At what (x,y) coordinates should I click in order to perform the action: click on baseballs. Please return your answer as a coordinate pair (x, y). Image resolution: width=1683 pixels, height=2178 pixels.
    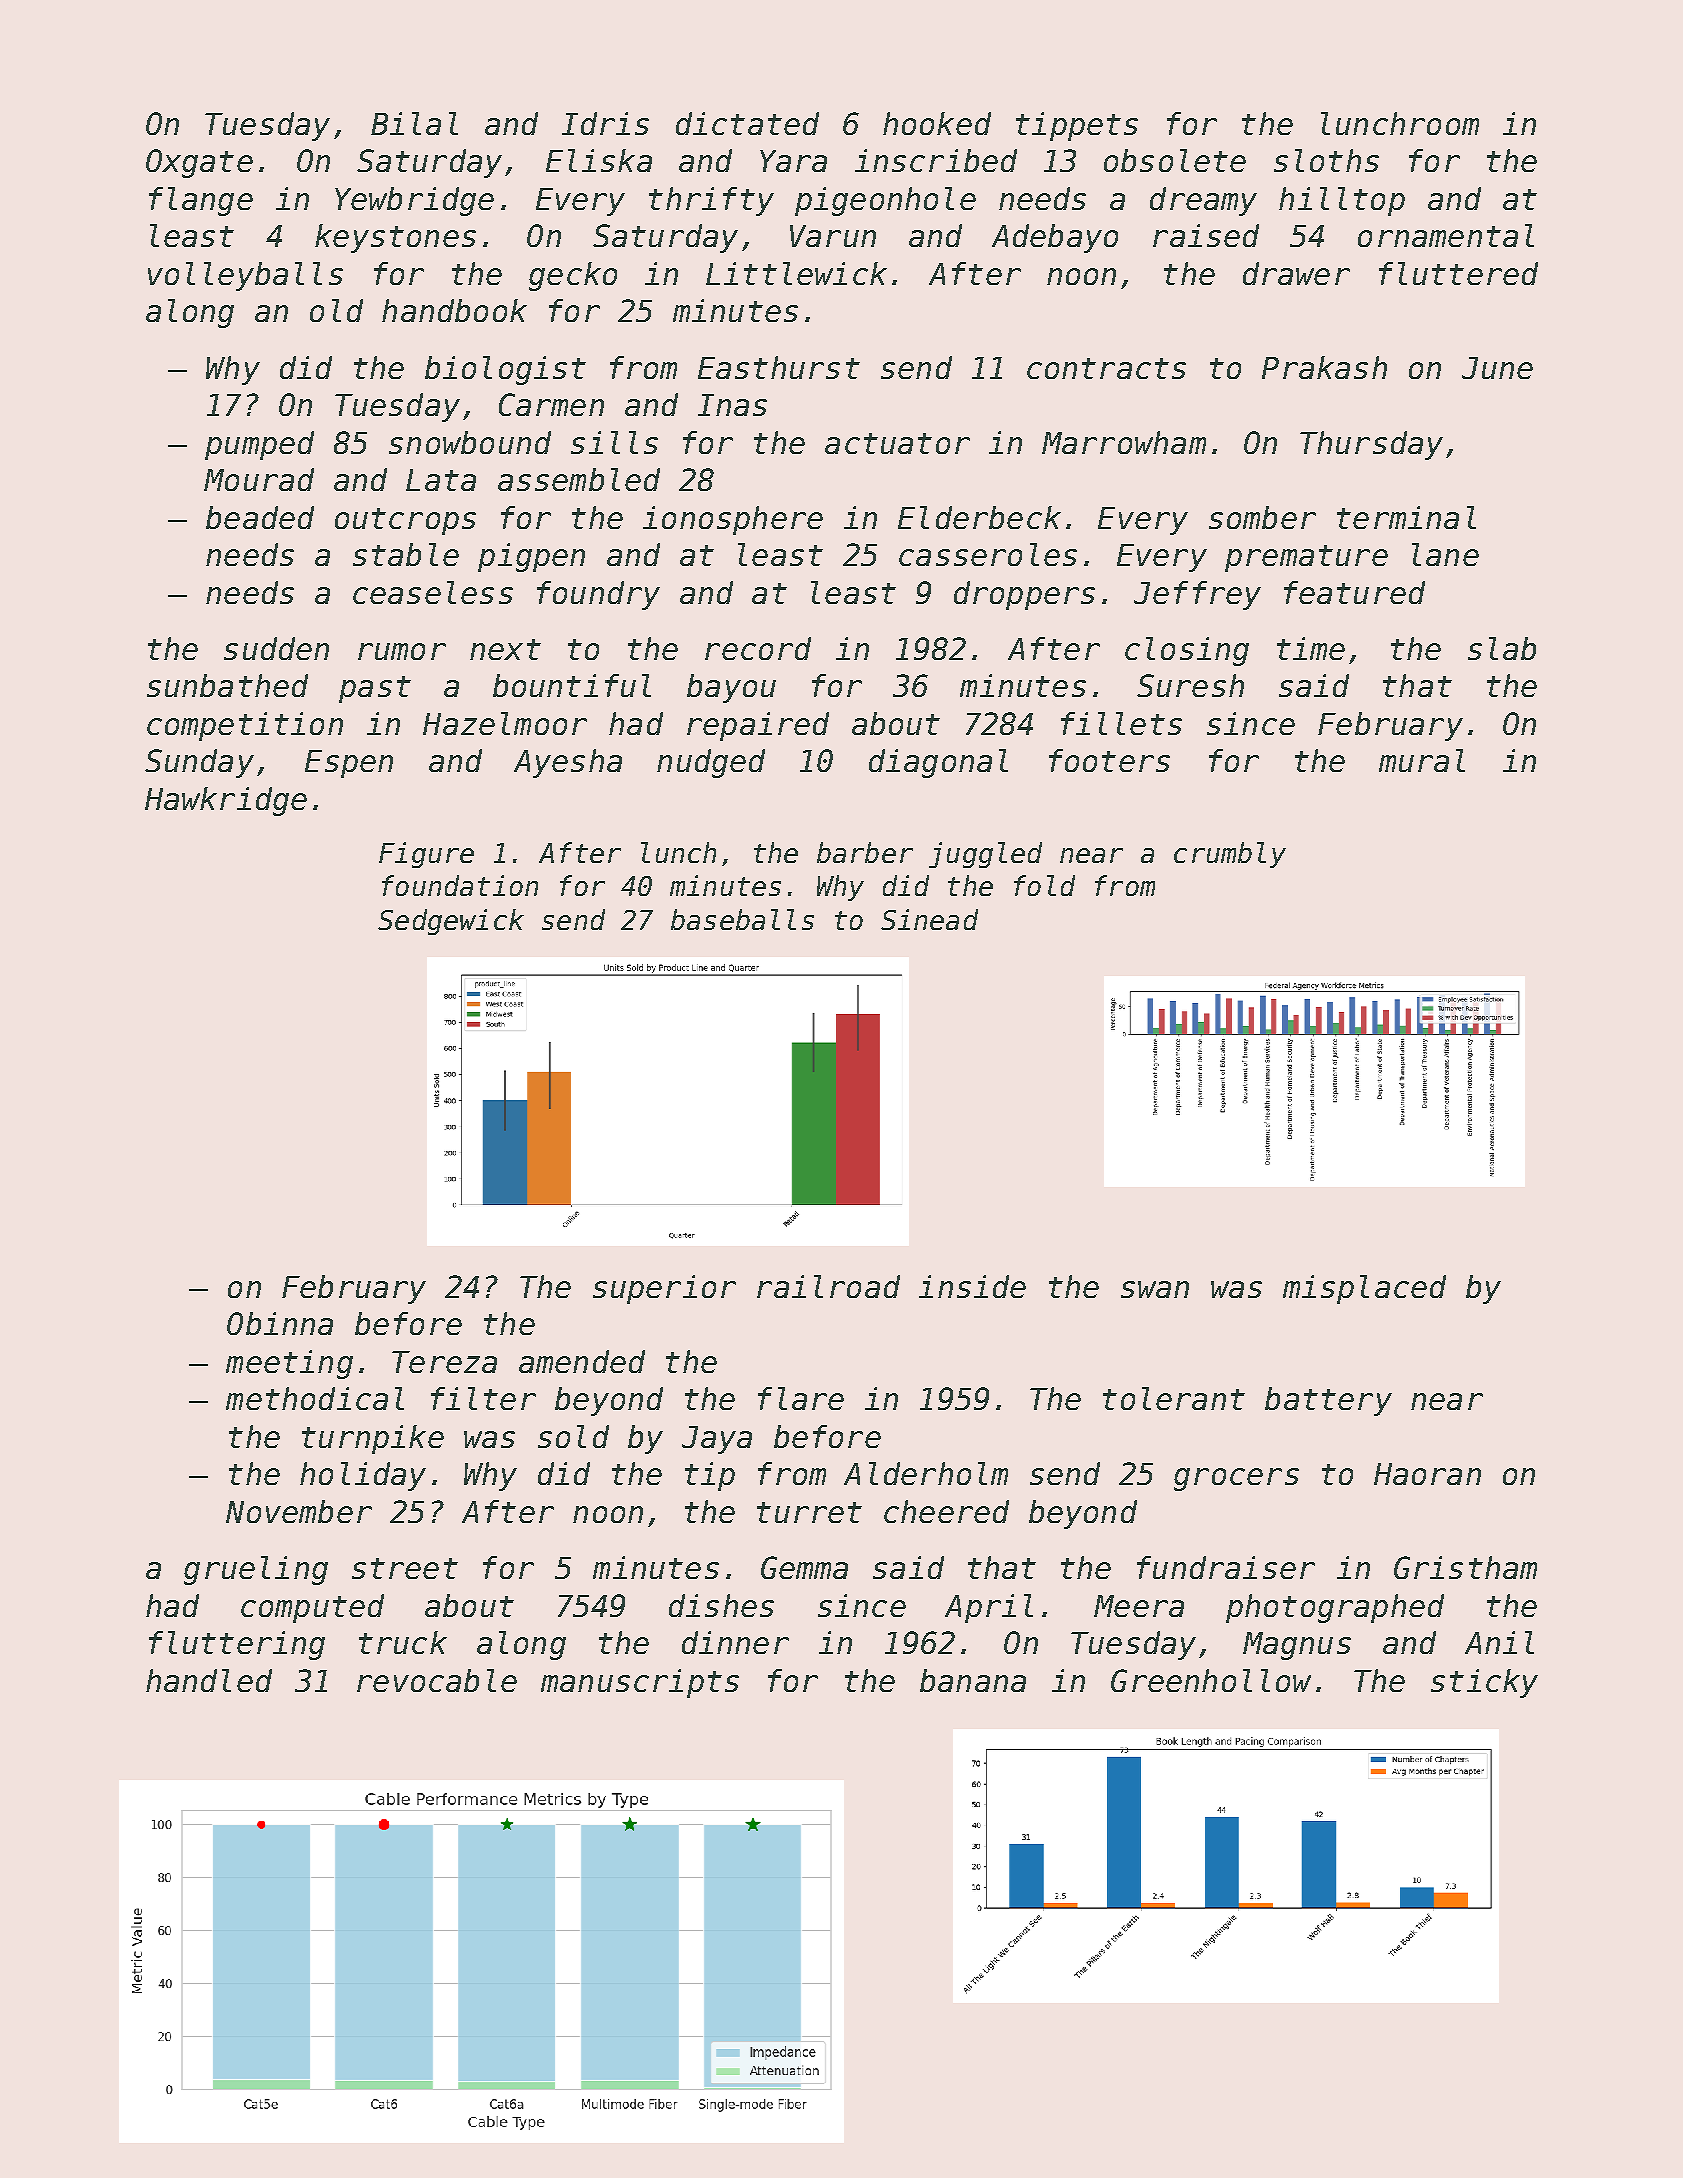
    Looking at the image, I should click on (742, 919).
